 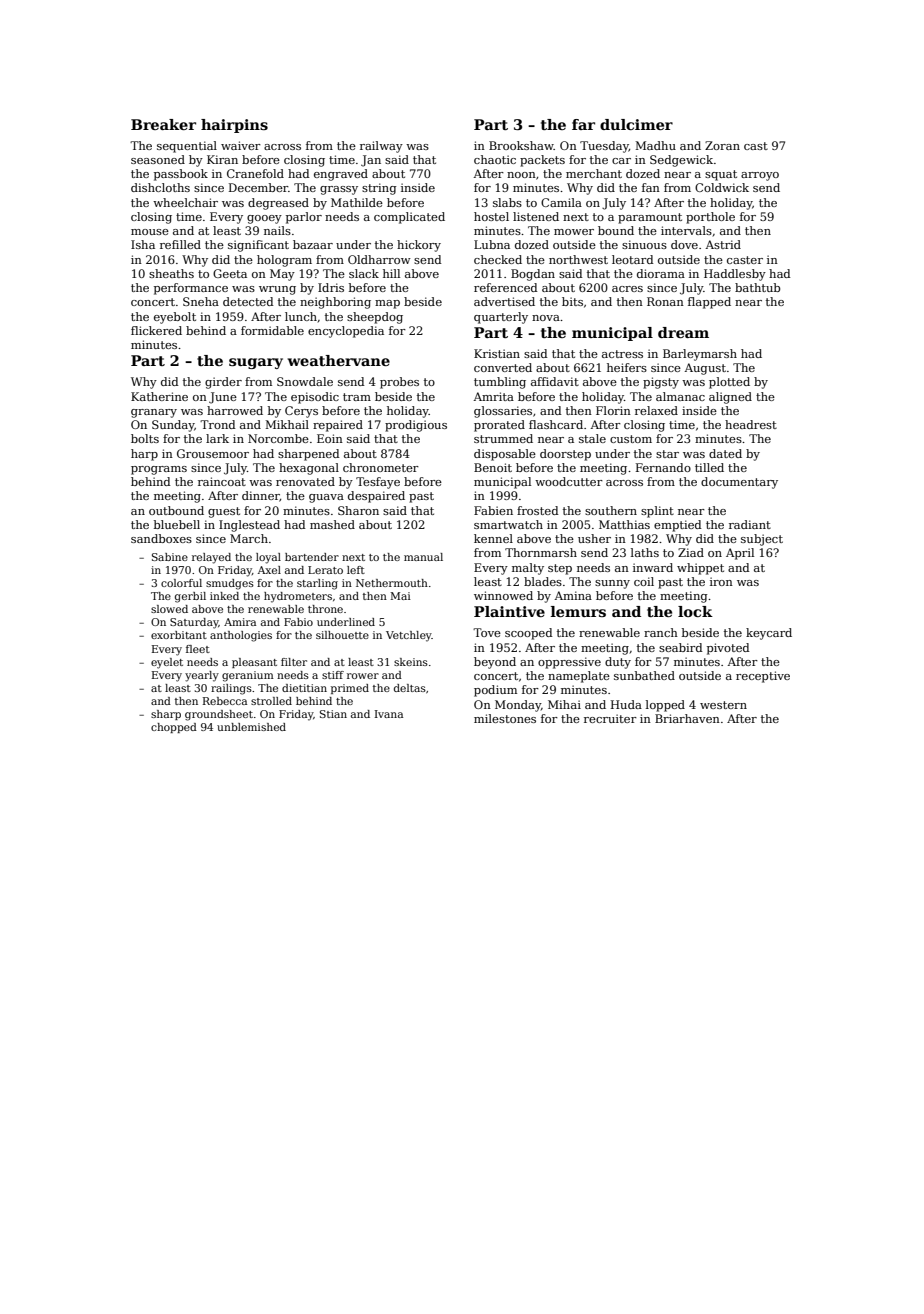 I want to click on episodic, so click(x=315, y=398).
